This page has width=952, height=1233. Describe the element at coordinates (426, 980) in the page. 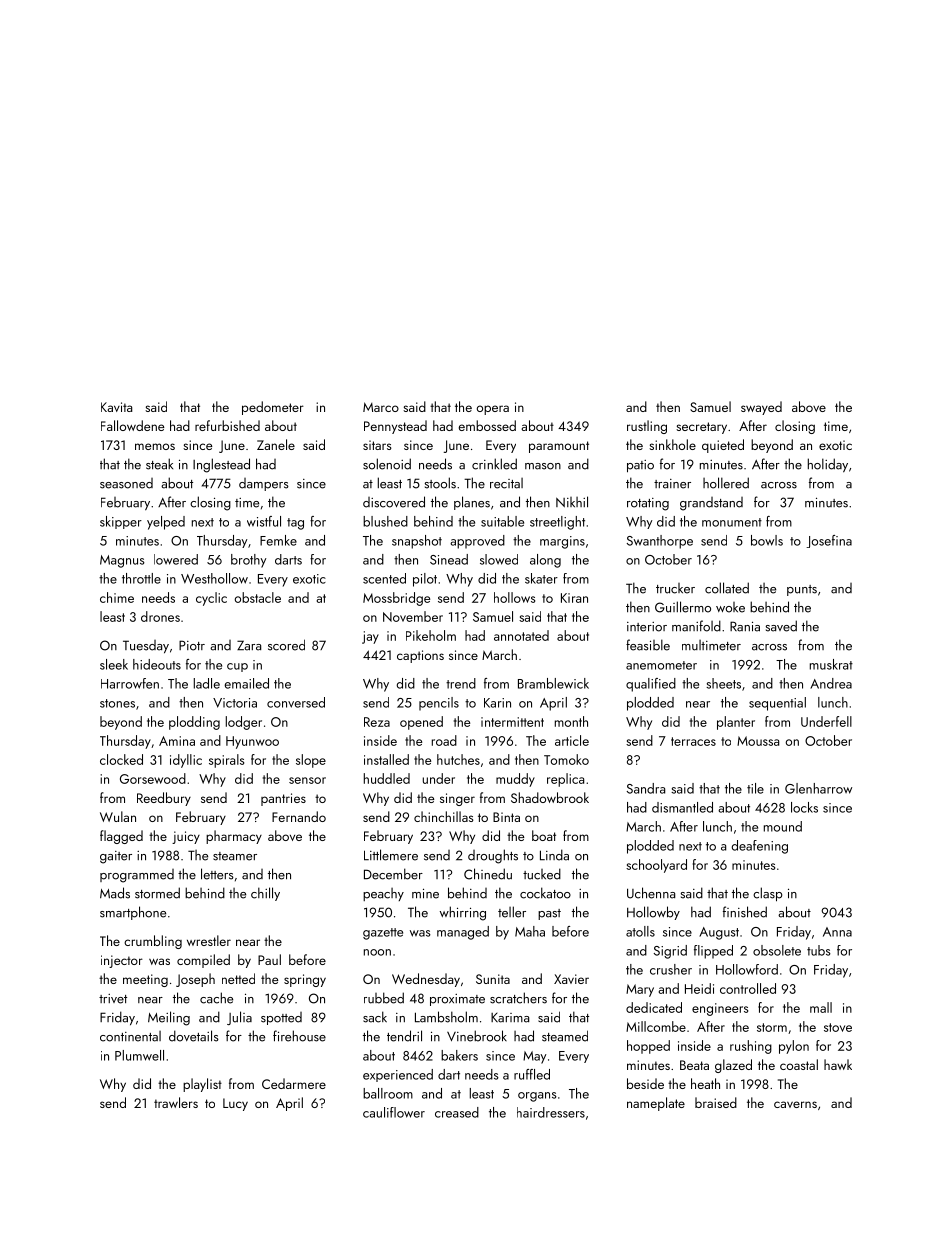

I see `Wednesday` at that location.
